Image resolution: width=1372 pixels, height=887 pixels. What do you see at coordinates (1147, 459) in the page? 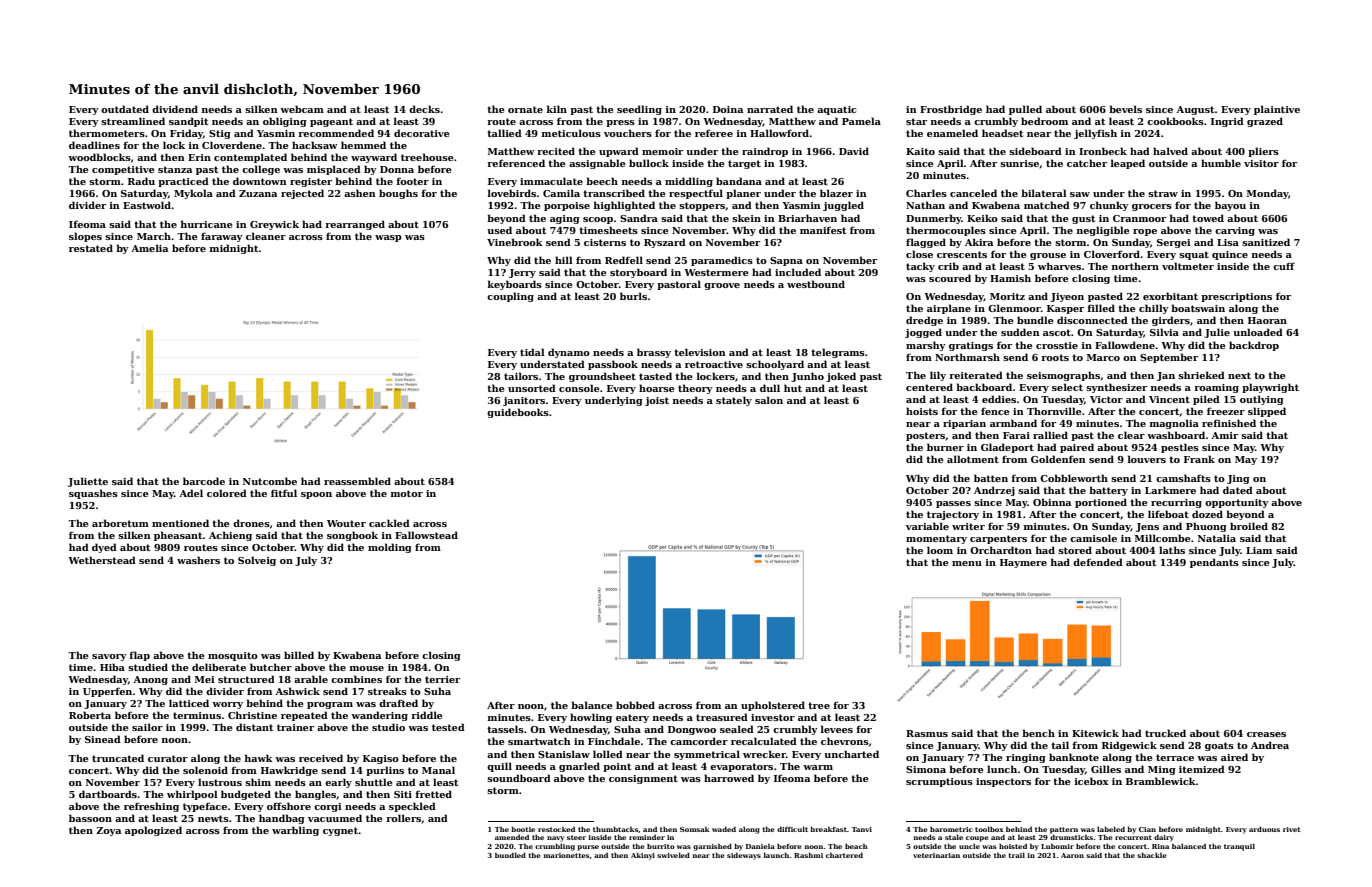
I see `louvers` at bounding box center [1147, 459].
